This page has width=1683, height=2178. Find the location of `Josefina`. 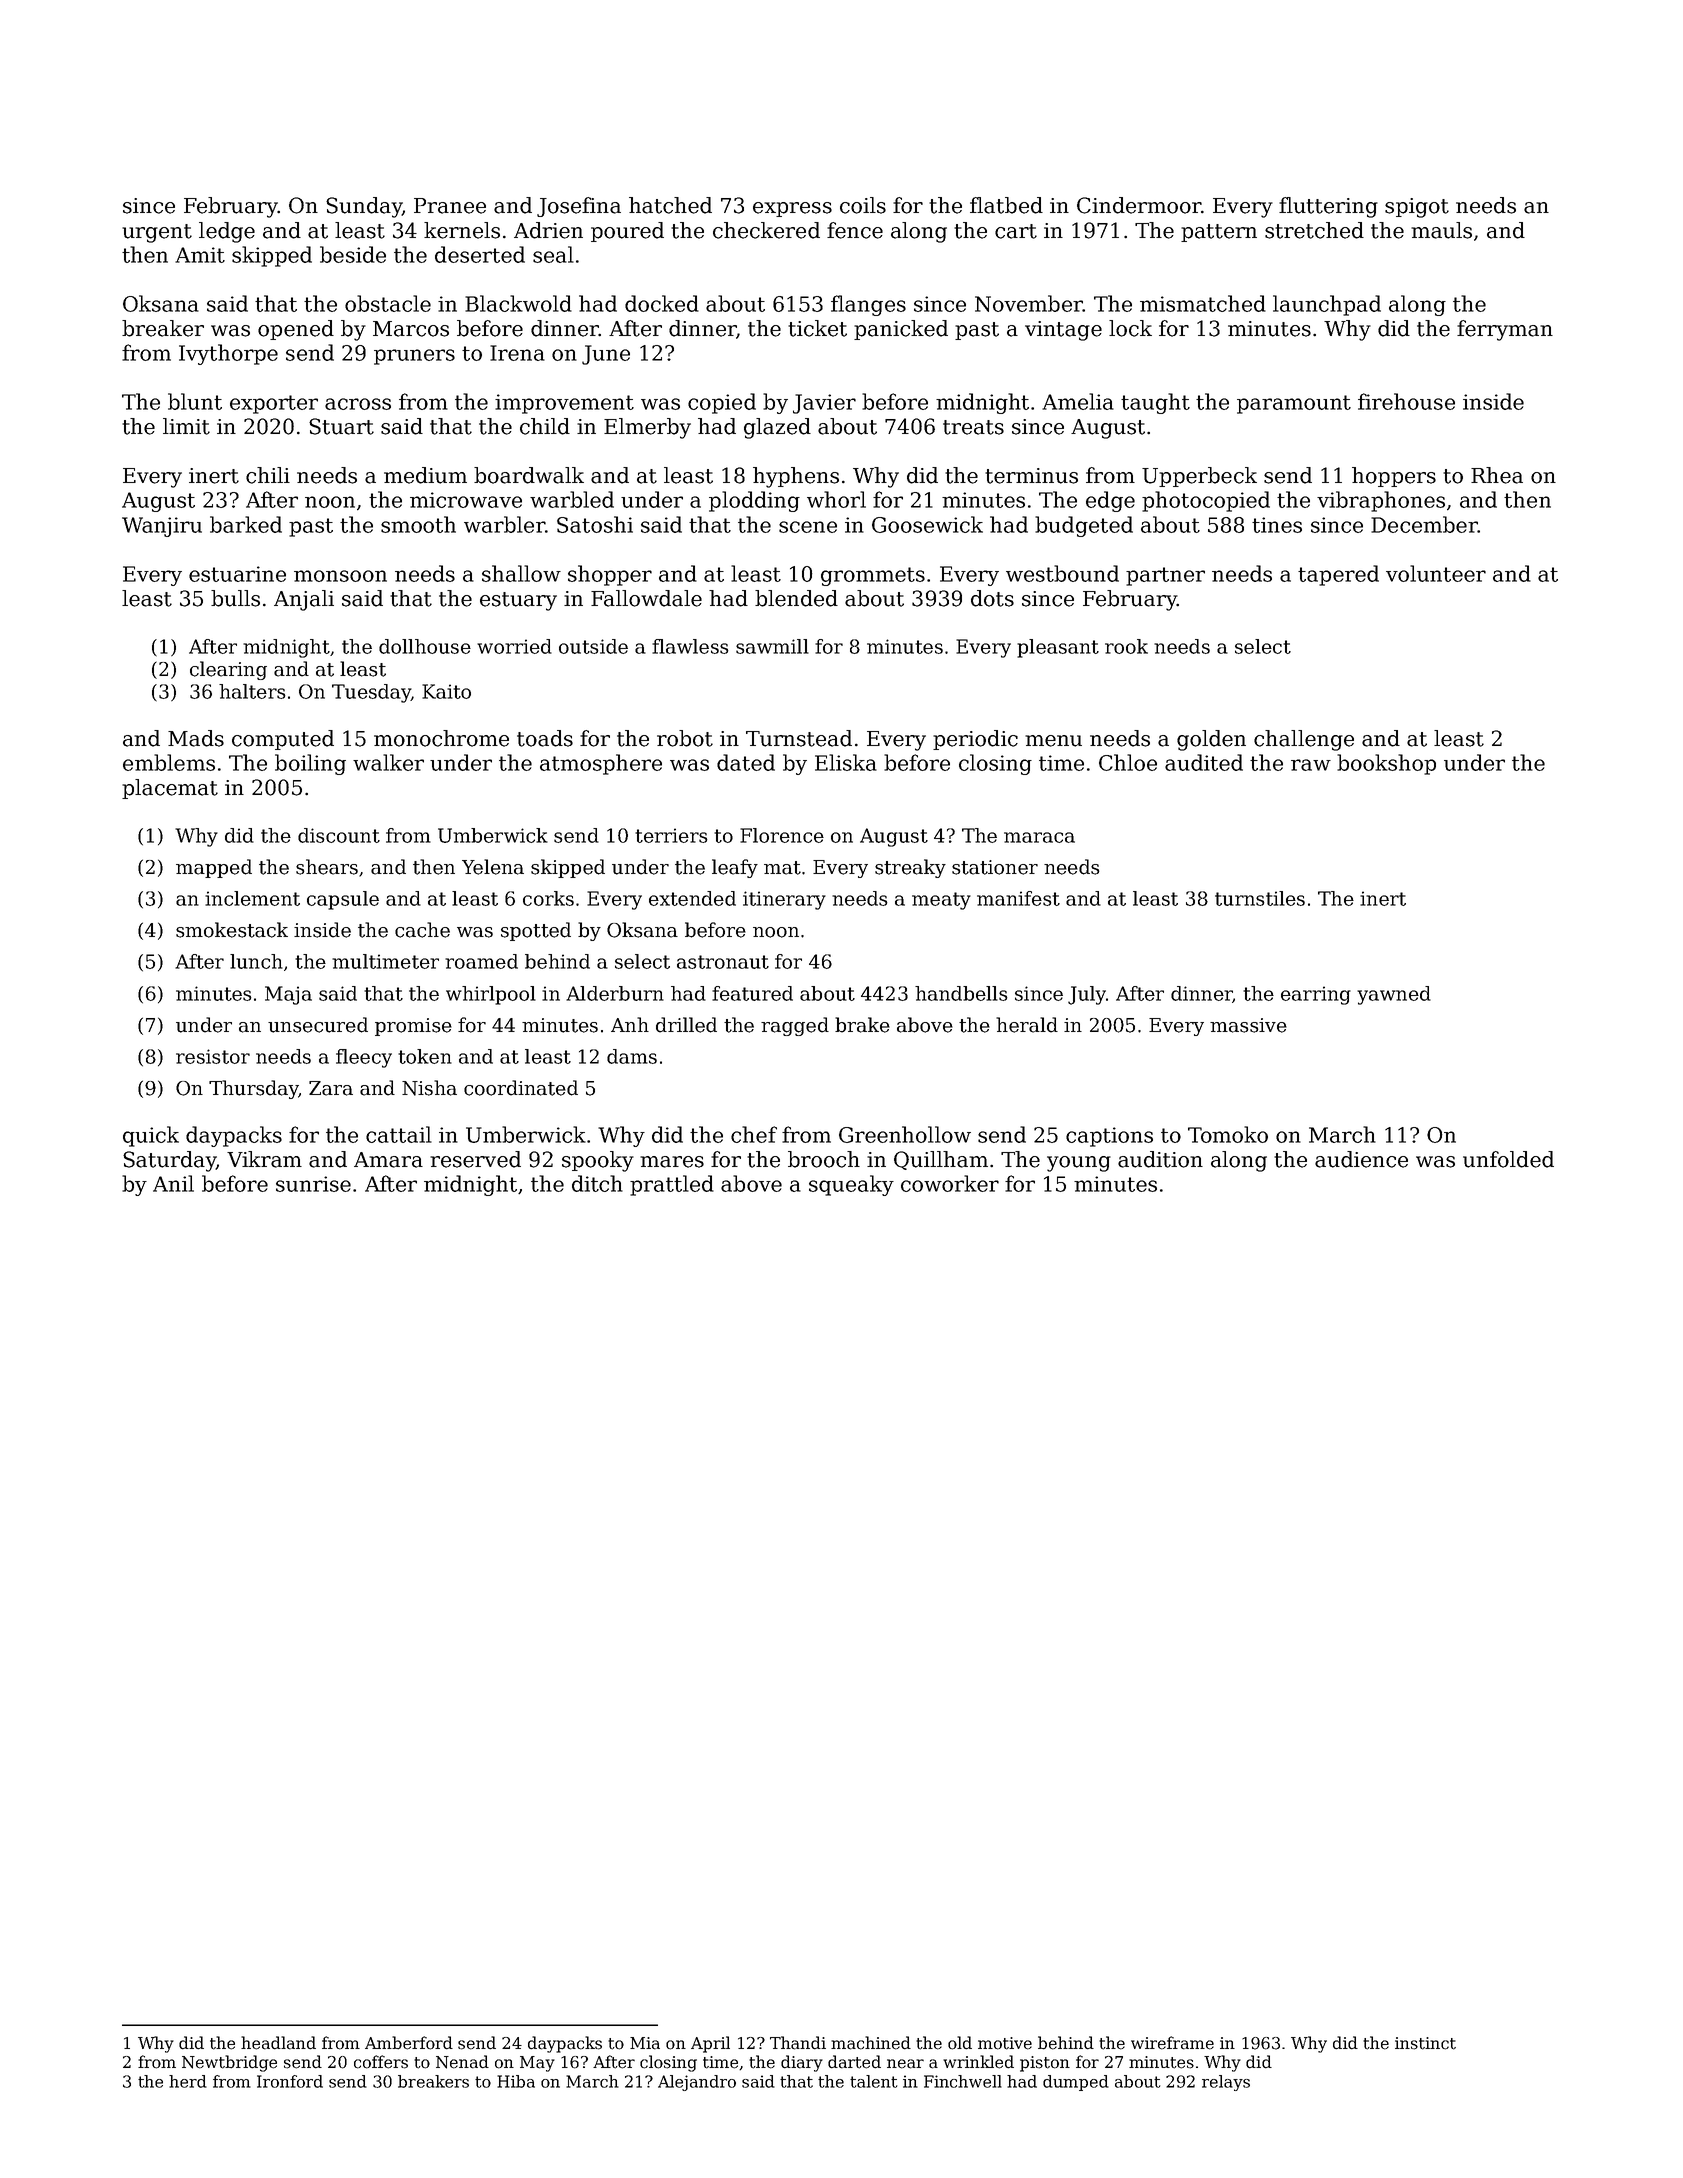

Josefina is located at coordinates (579, 207).
